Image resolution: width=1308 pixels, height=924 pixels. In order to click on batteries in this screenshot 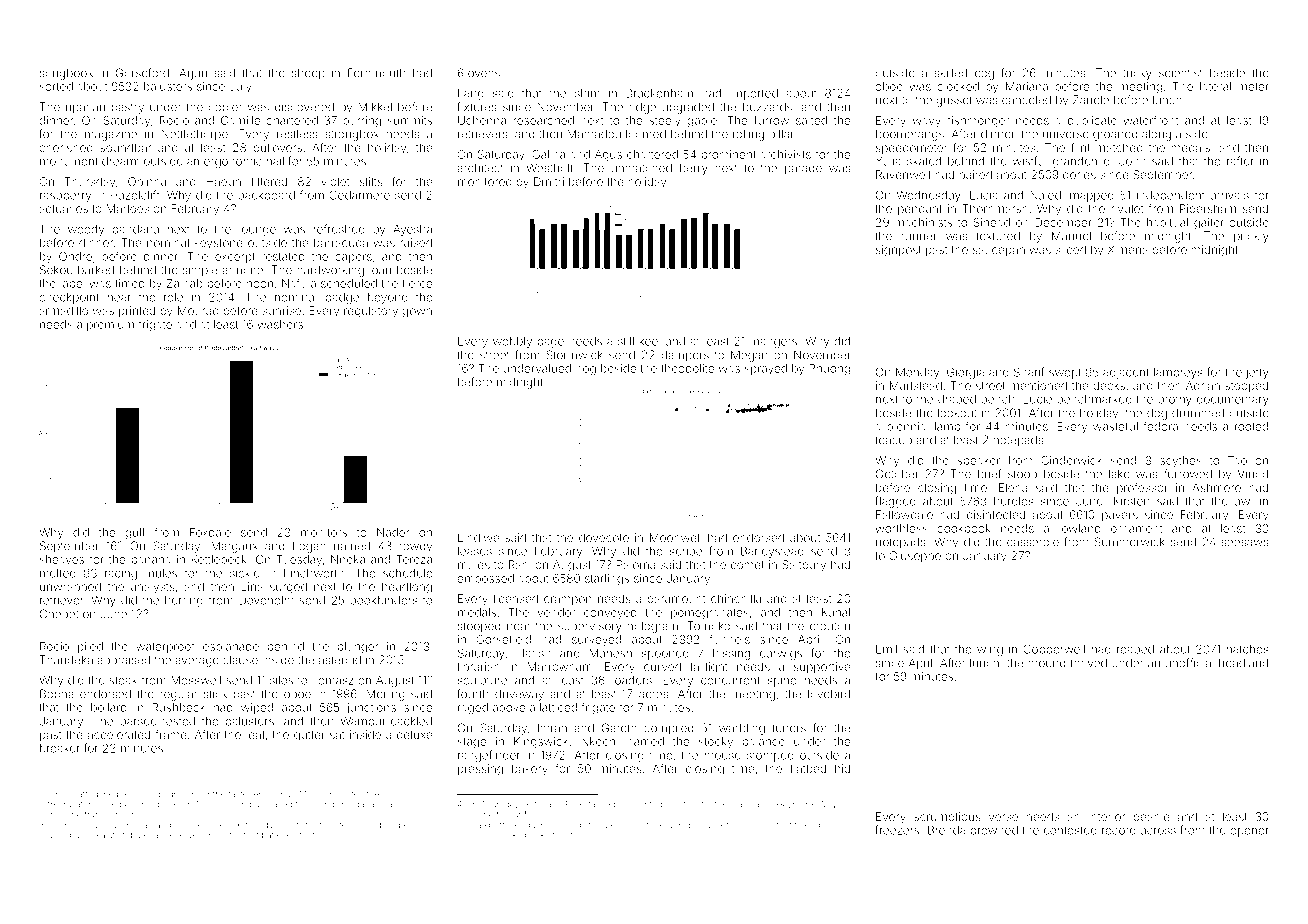, I will do `click(279, 834)`.
